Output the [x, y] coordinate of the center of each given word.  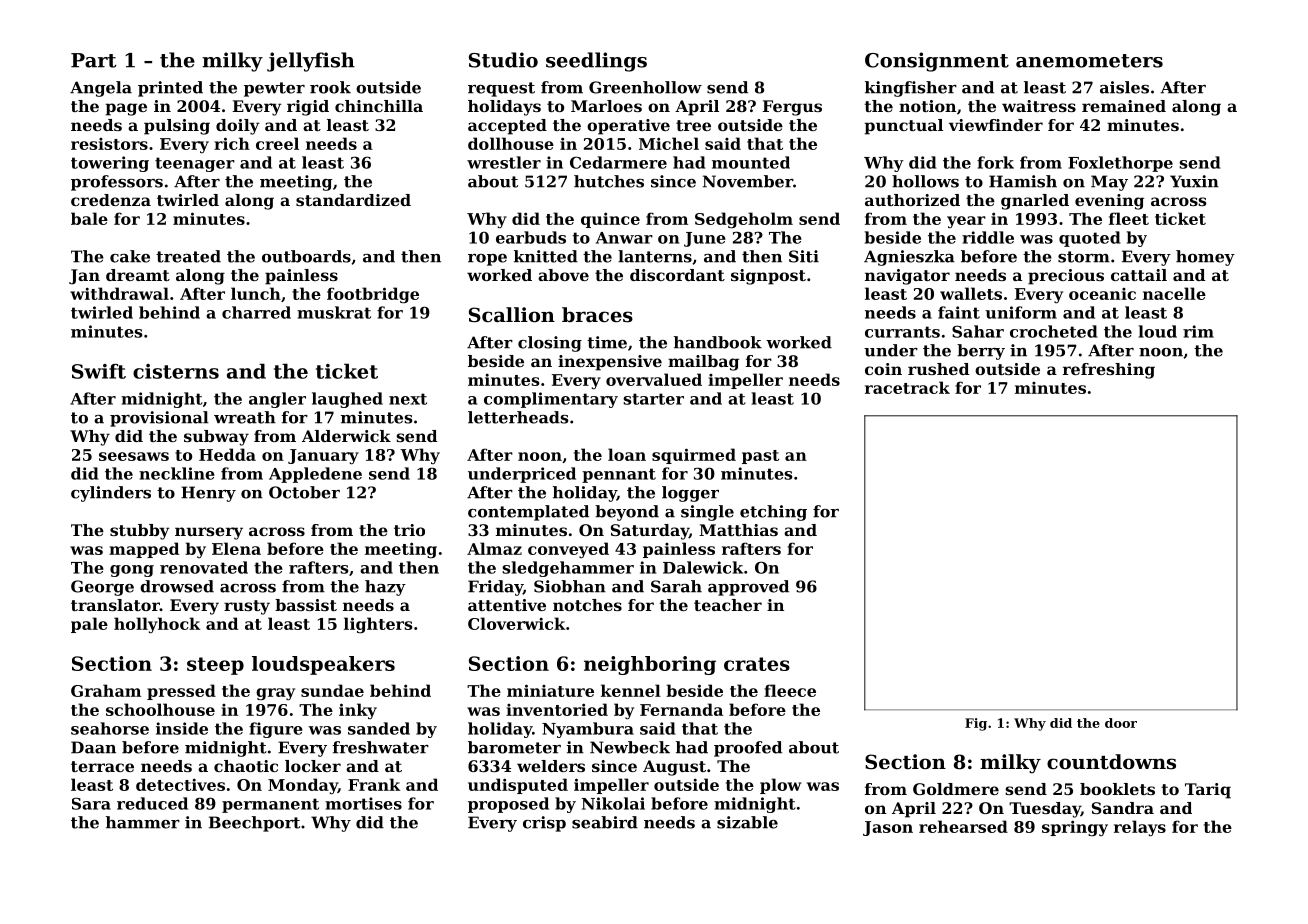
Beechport [254, 824]
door [1121, 723]
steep [215, 666]
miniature [550, 690]
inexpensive [610, 363]
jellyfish [311, 62]
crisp [544, 824]
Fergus [792, 108]
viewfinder [996, 125]
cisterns [176, 371]
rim [1198, 331]
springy [1075, 828]
